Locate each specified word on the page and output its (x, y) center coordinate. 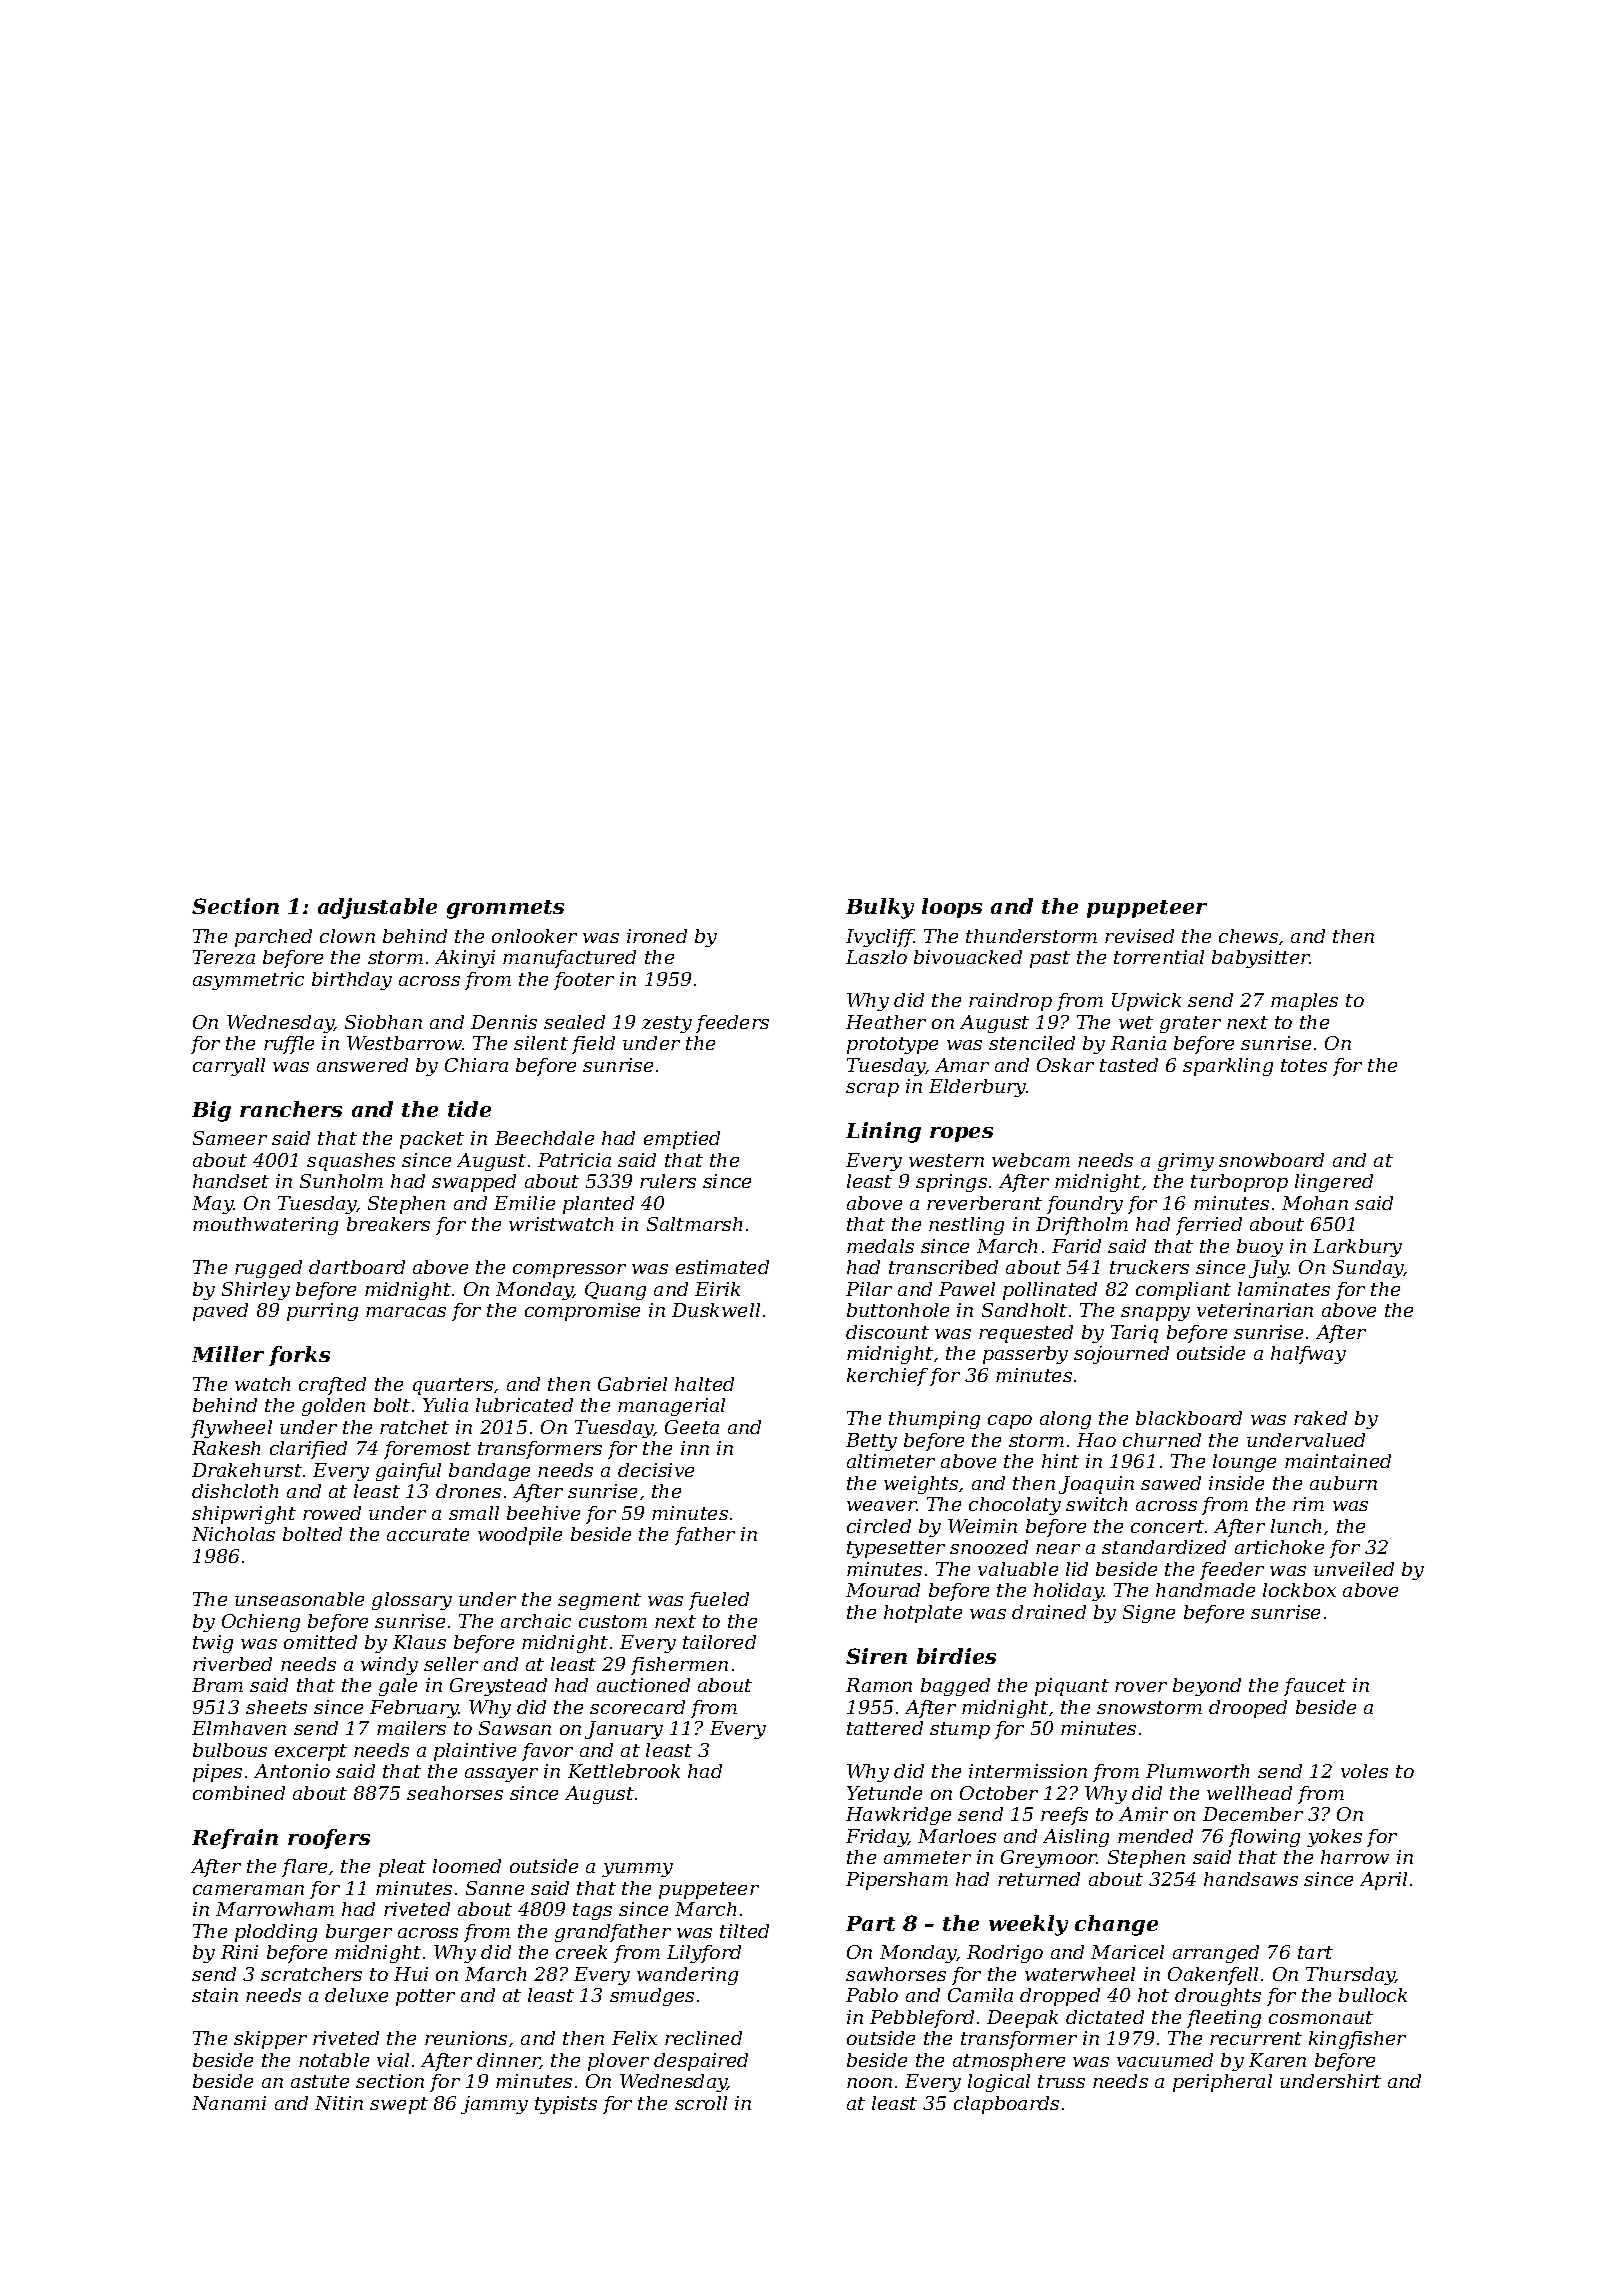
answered (362, 1065)
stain (215, 1995)
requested (1026, 1334)
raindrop (1010, 1002)
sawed (1171, 1483)
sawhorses (896, 1974)
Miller (228, 1354)
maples (1304, 1002)
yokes (1334, 1838)
